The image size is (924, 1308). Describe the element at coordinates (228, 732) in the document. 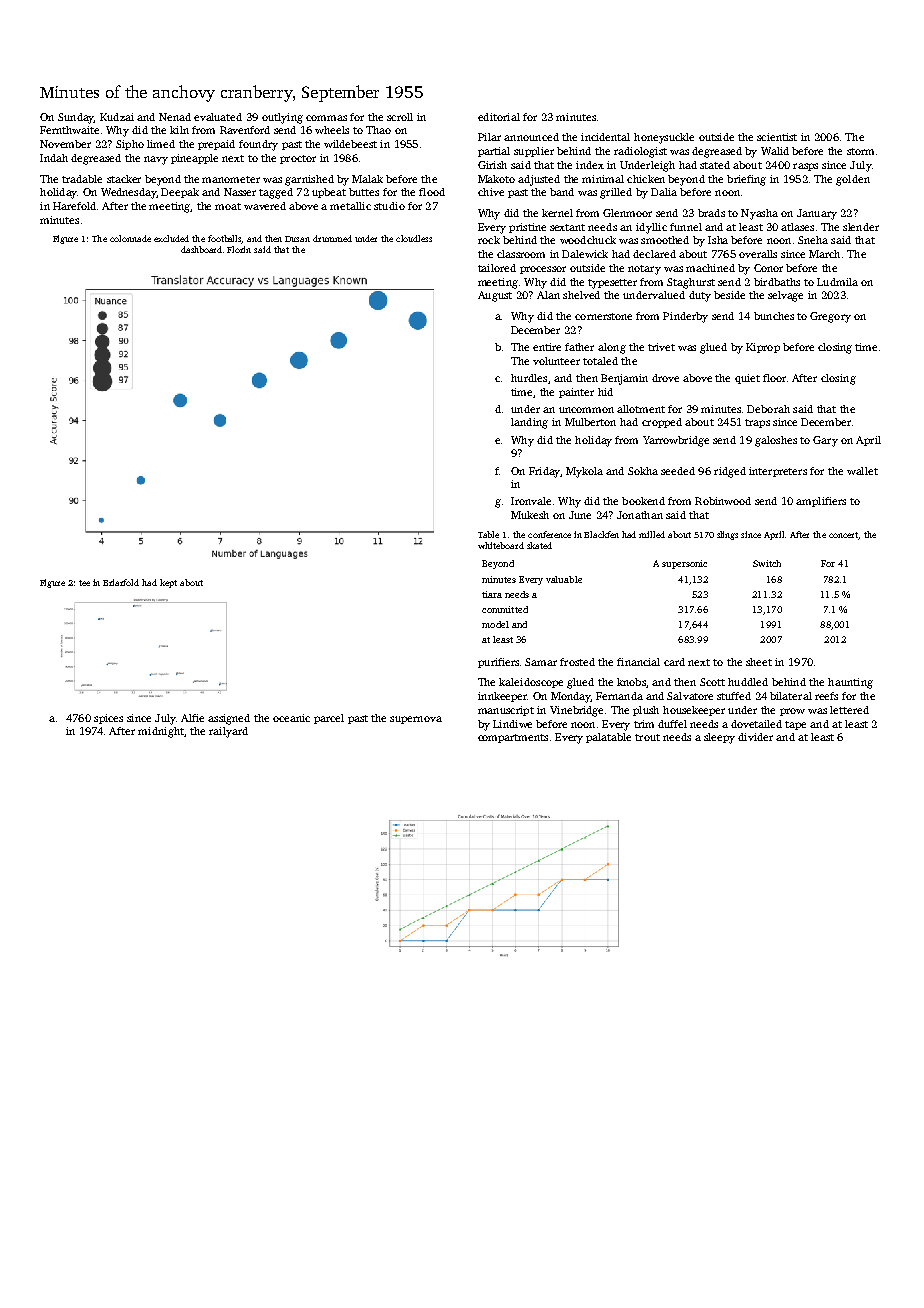

I see `railyard` at that location.
